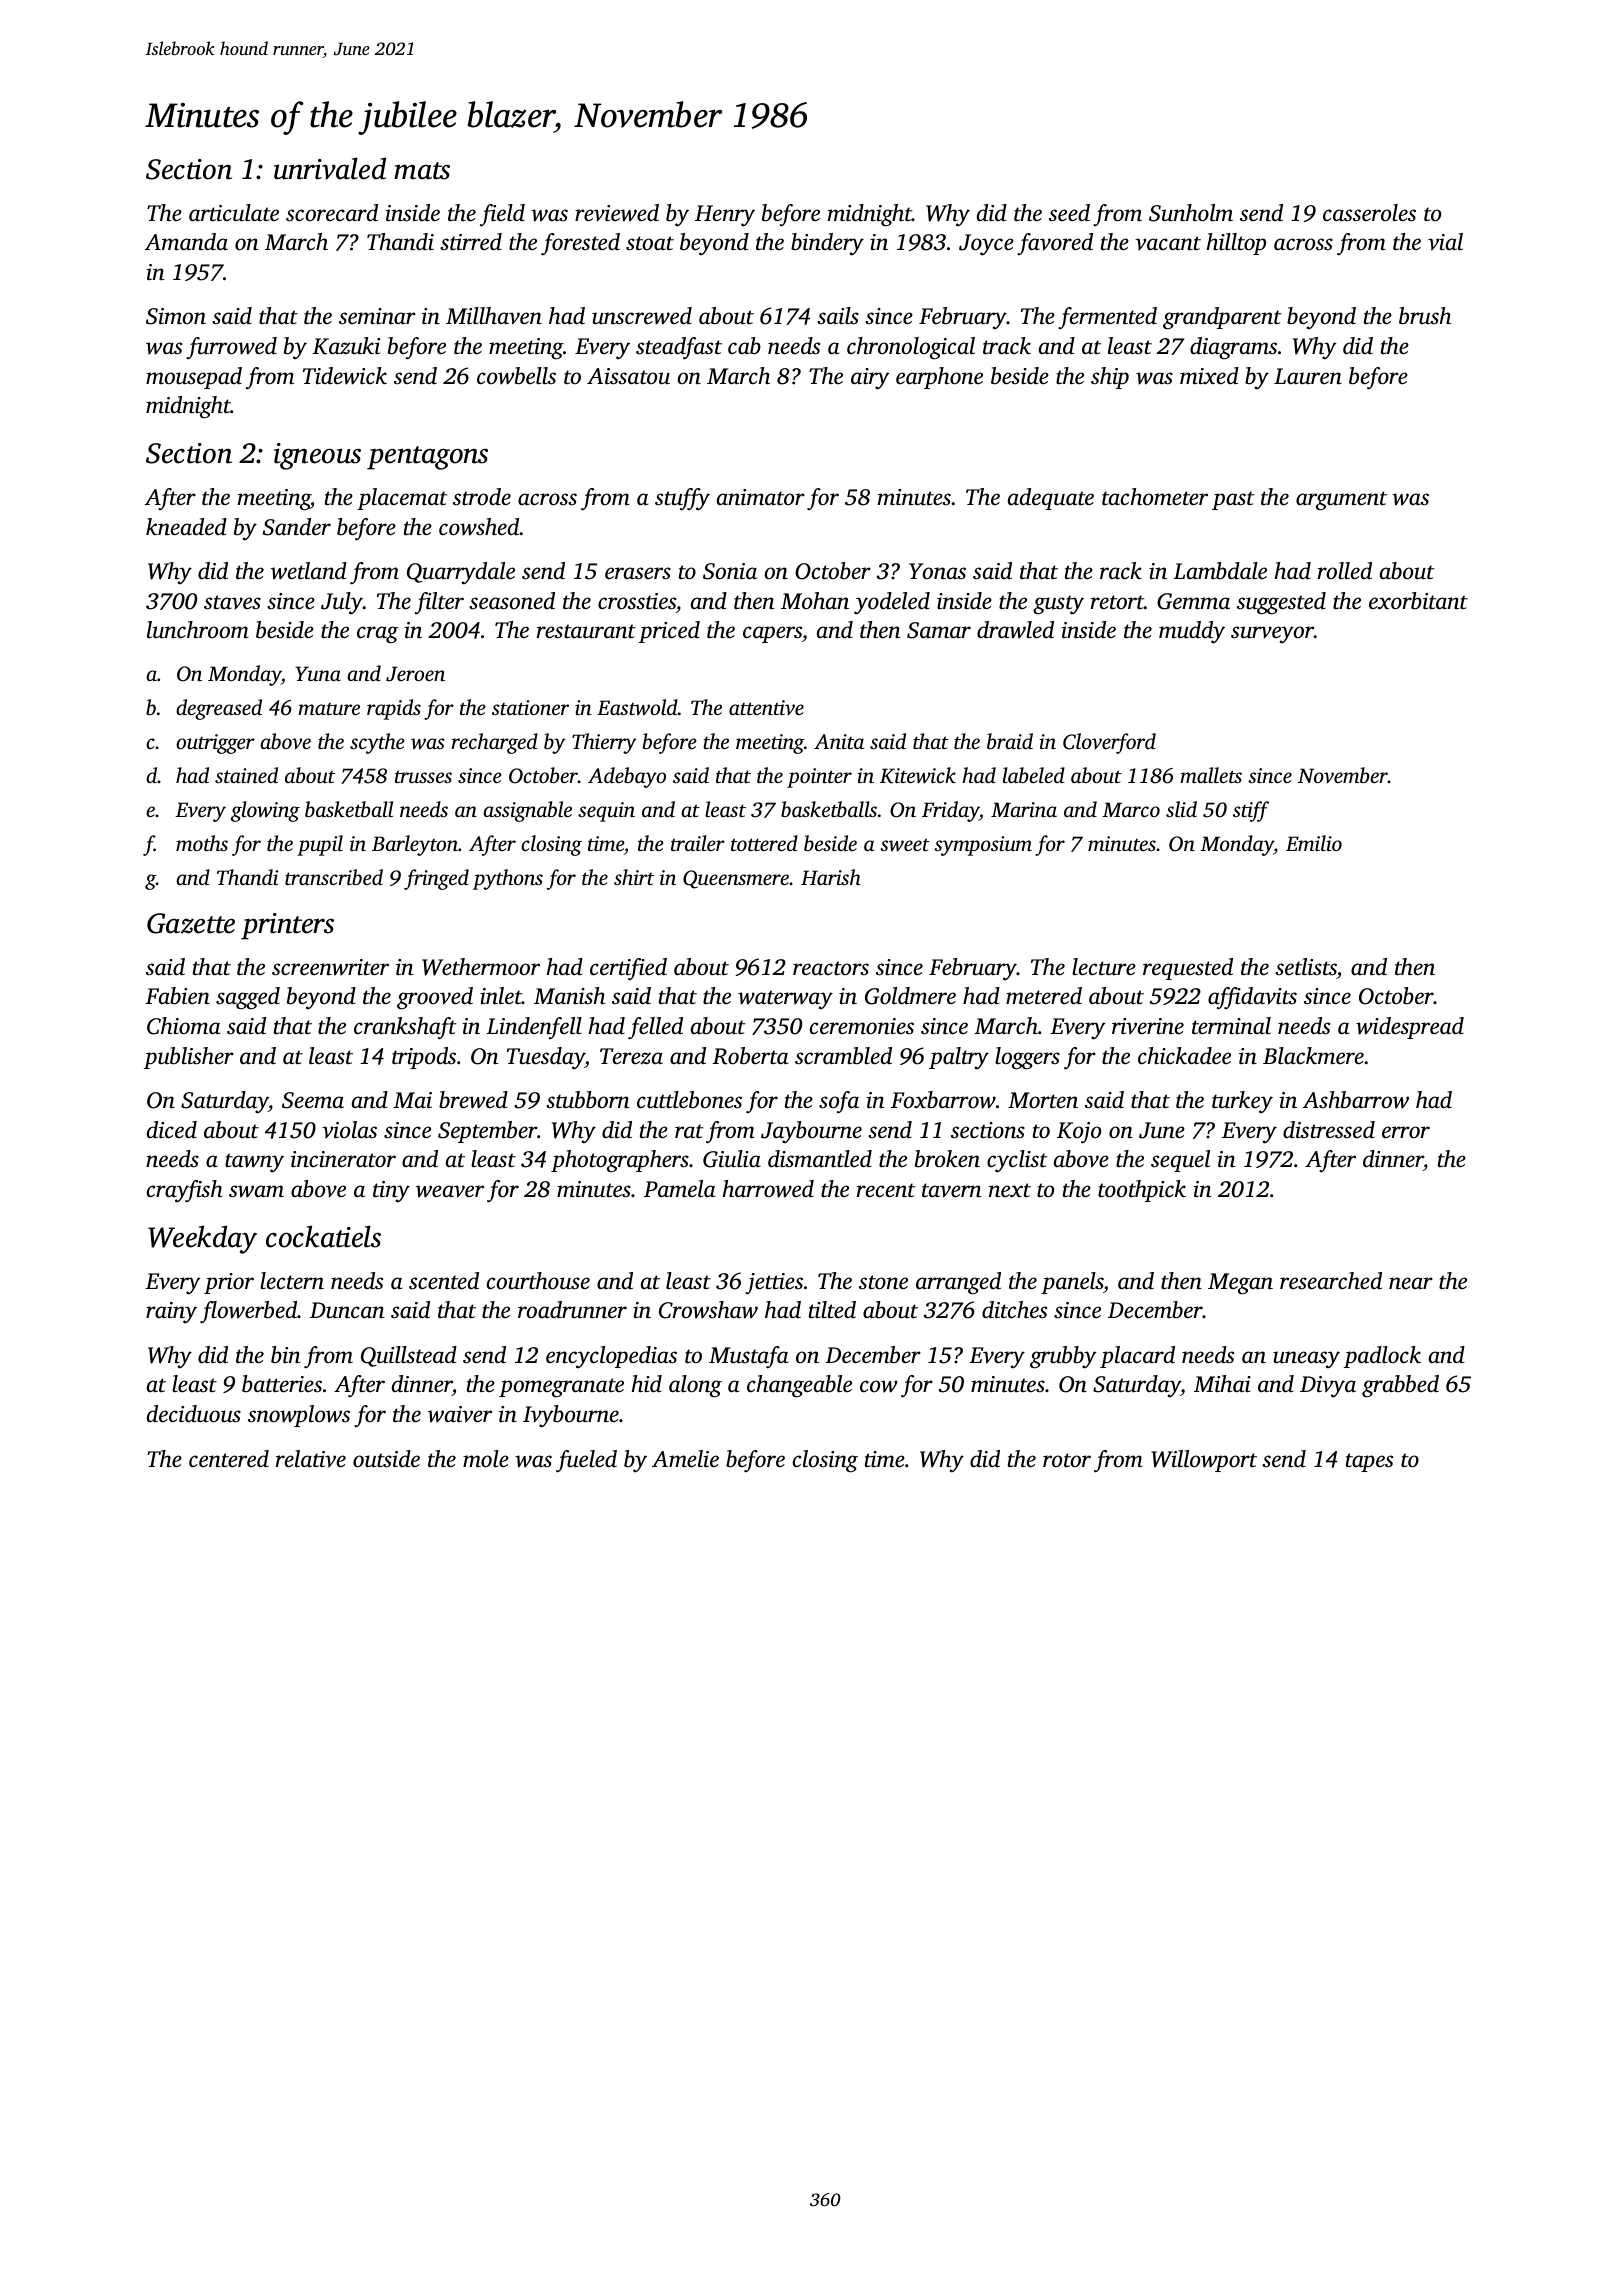  Describe the element at coordinates (1313, 1056) in the screenshot. I see `Blackmere` at that location.
